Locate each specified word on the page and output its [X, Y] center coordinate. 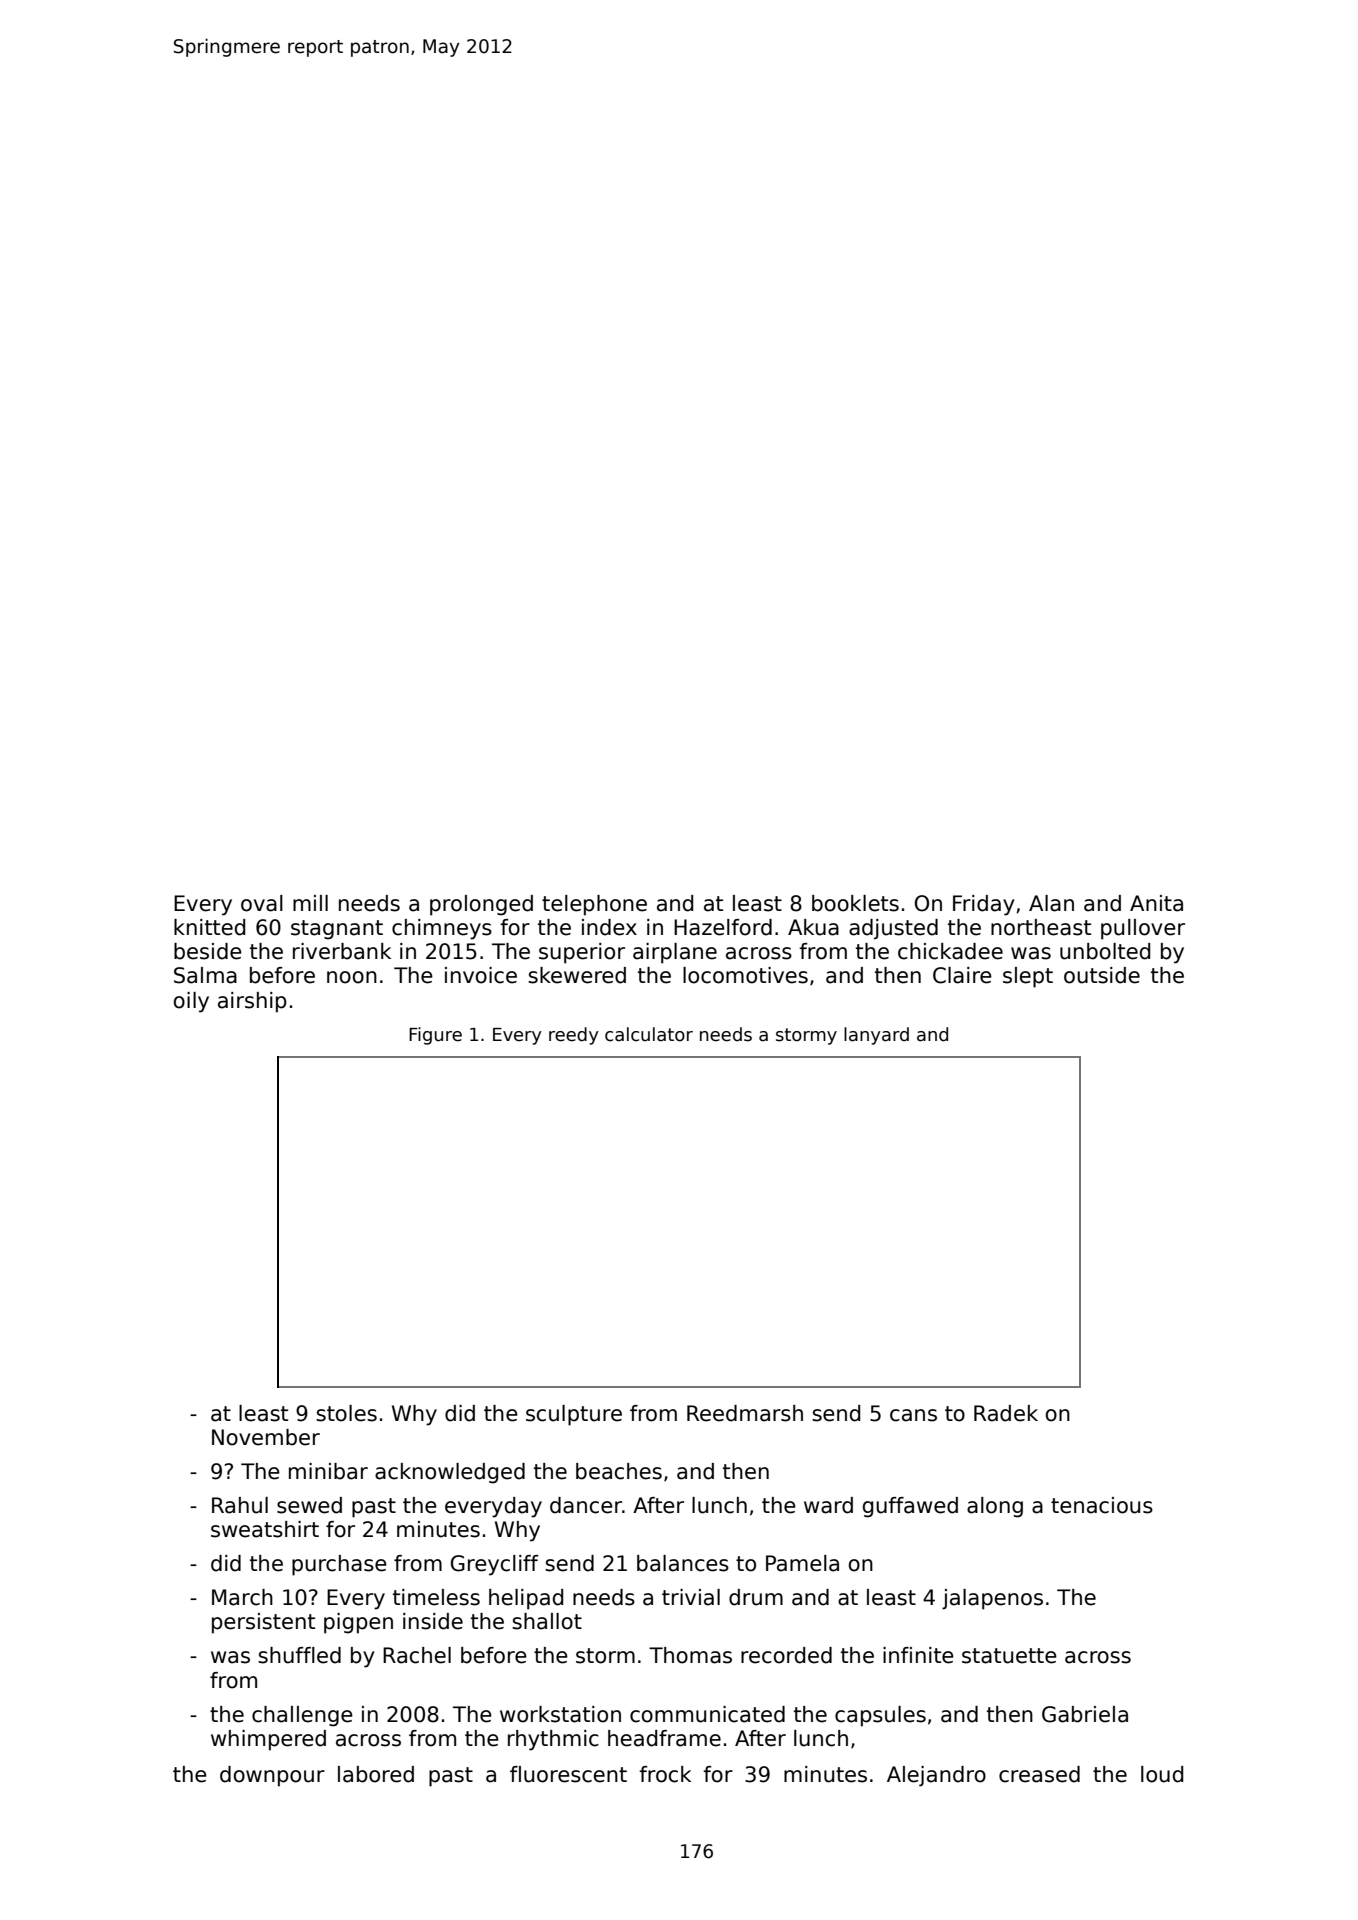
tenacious [1102, 1505]
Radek [1006, 1413]
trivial [691, 1597]
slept [1028, 977]
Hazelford [723, 927]
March [242, 1597]
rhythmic [553, 1740]
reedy [574, 1036]
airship [252, 1002]
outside [1102, 975]
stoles [346, 1413]
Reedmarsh [745, 1413]
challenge [302, 1716]
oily [191, 1002]
